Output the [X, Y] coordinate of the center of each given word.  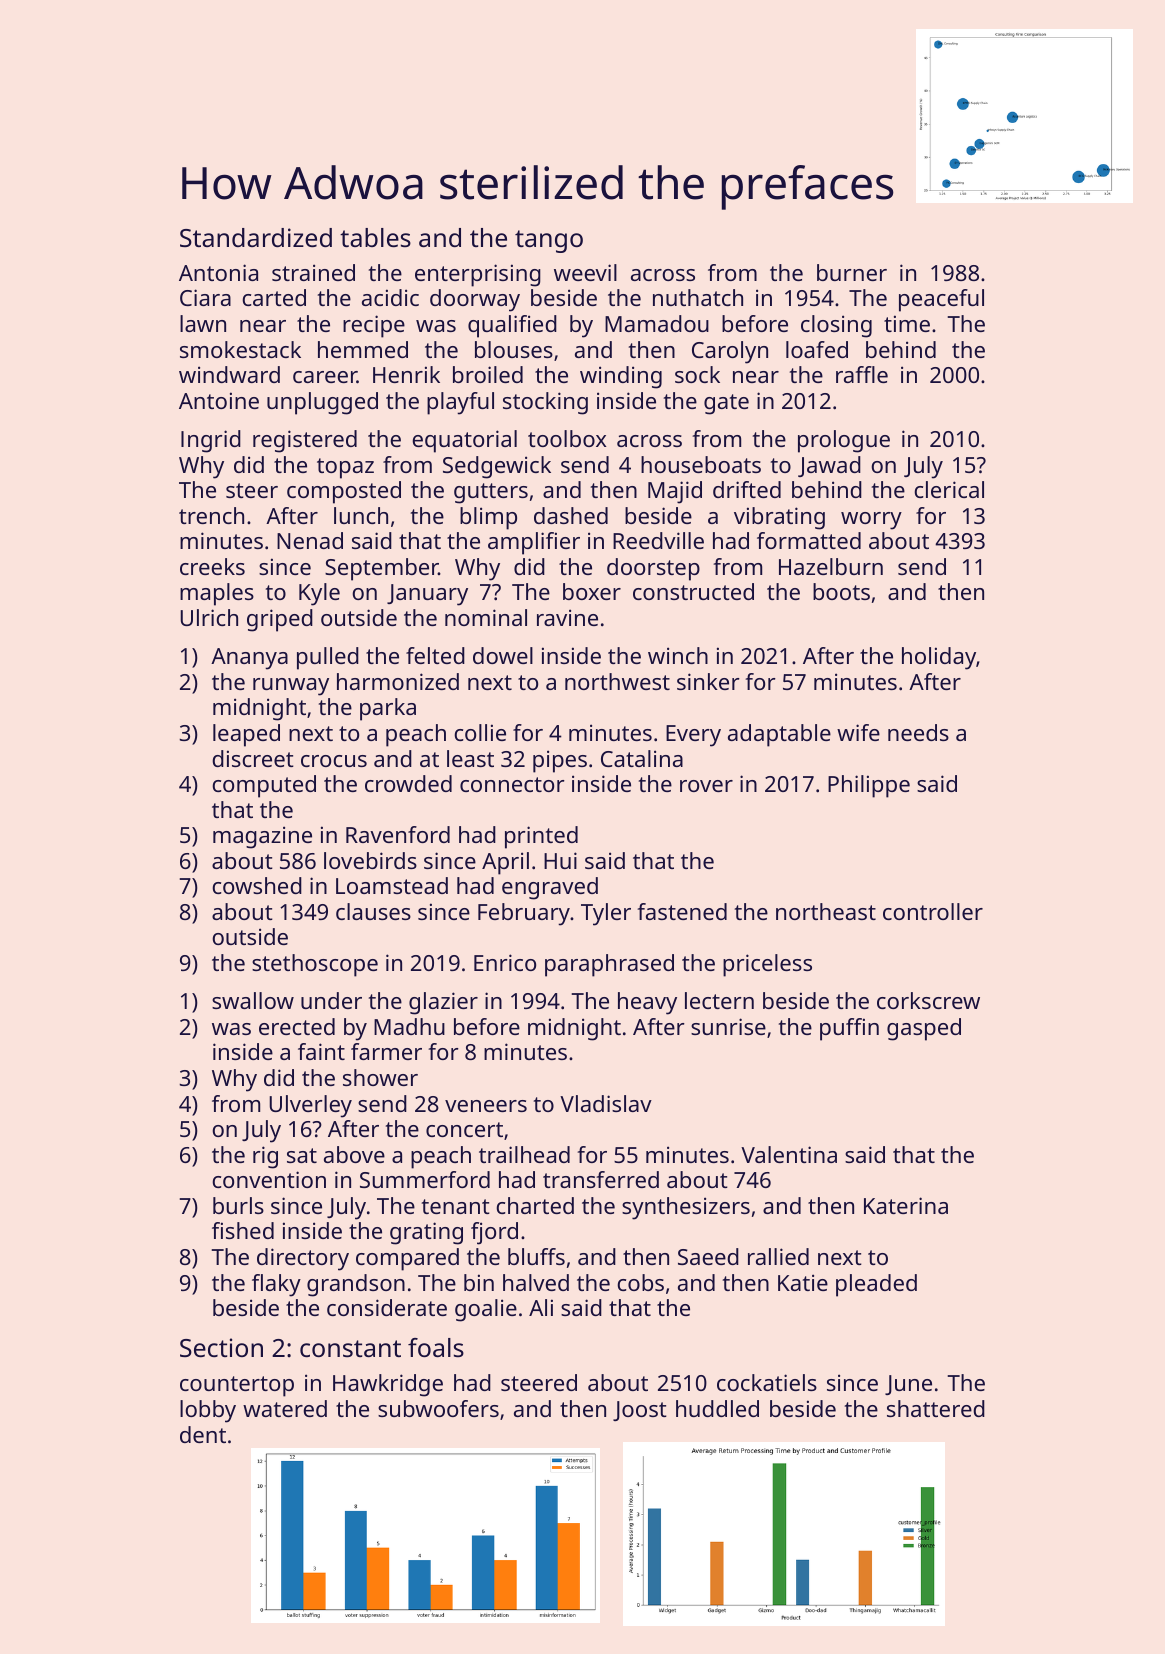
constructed [693, 591]
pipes [560, 761]
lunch [361, 515]
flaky [276, 1285]
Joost [640, 1411]
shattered [936, 1408]
